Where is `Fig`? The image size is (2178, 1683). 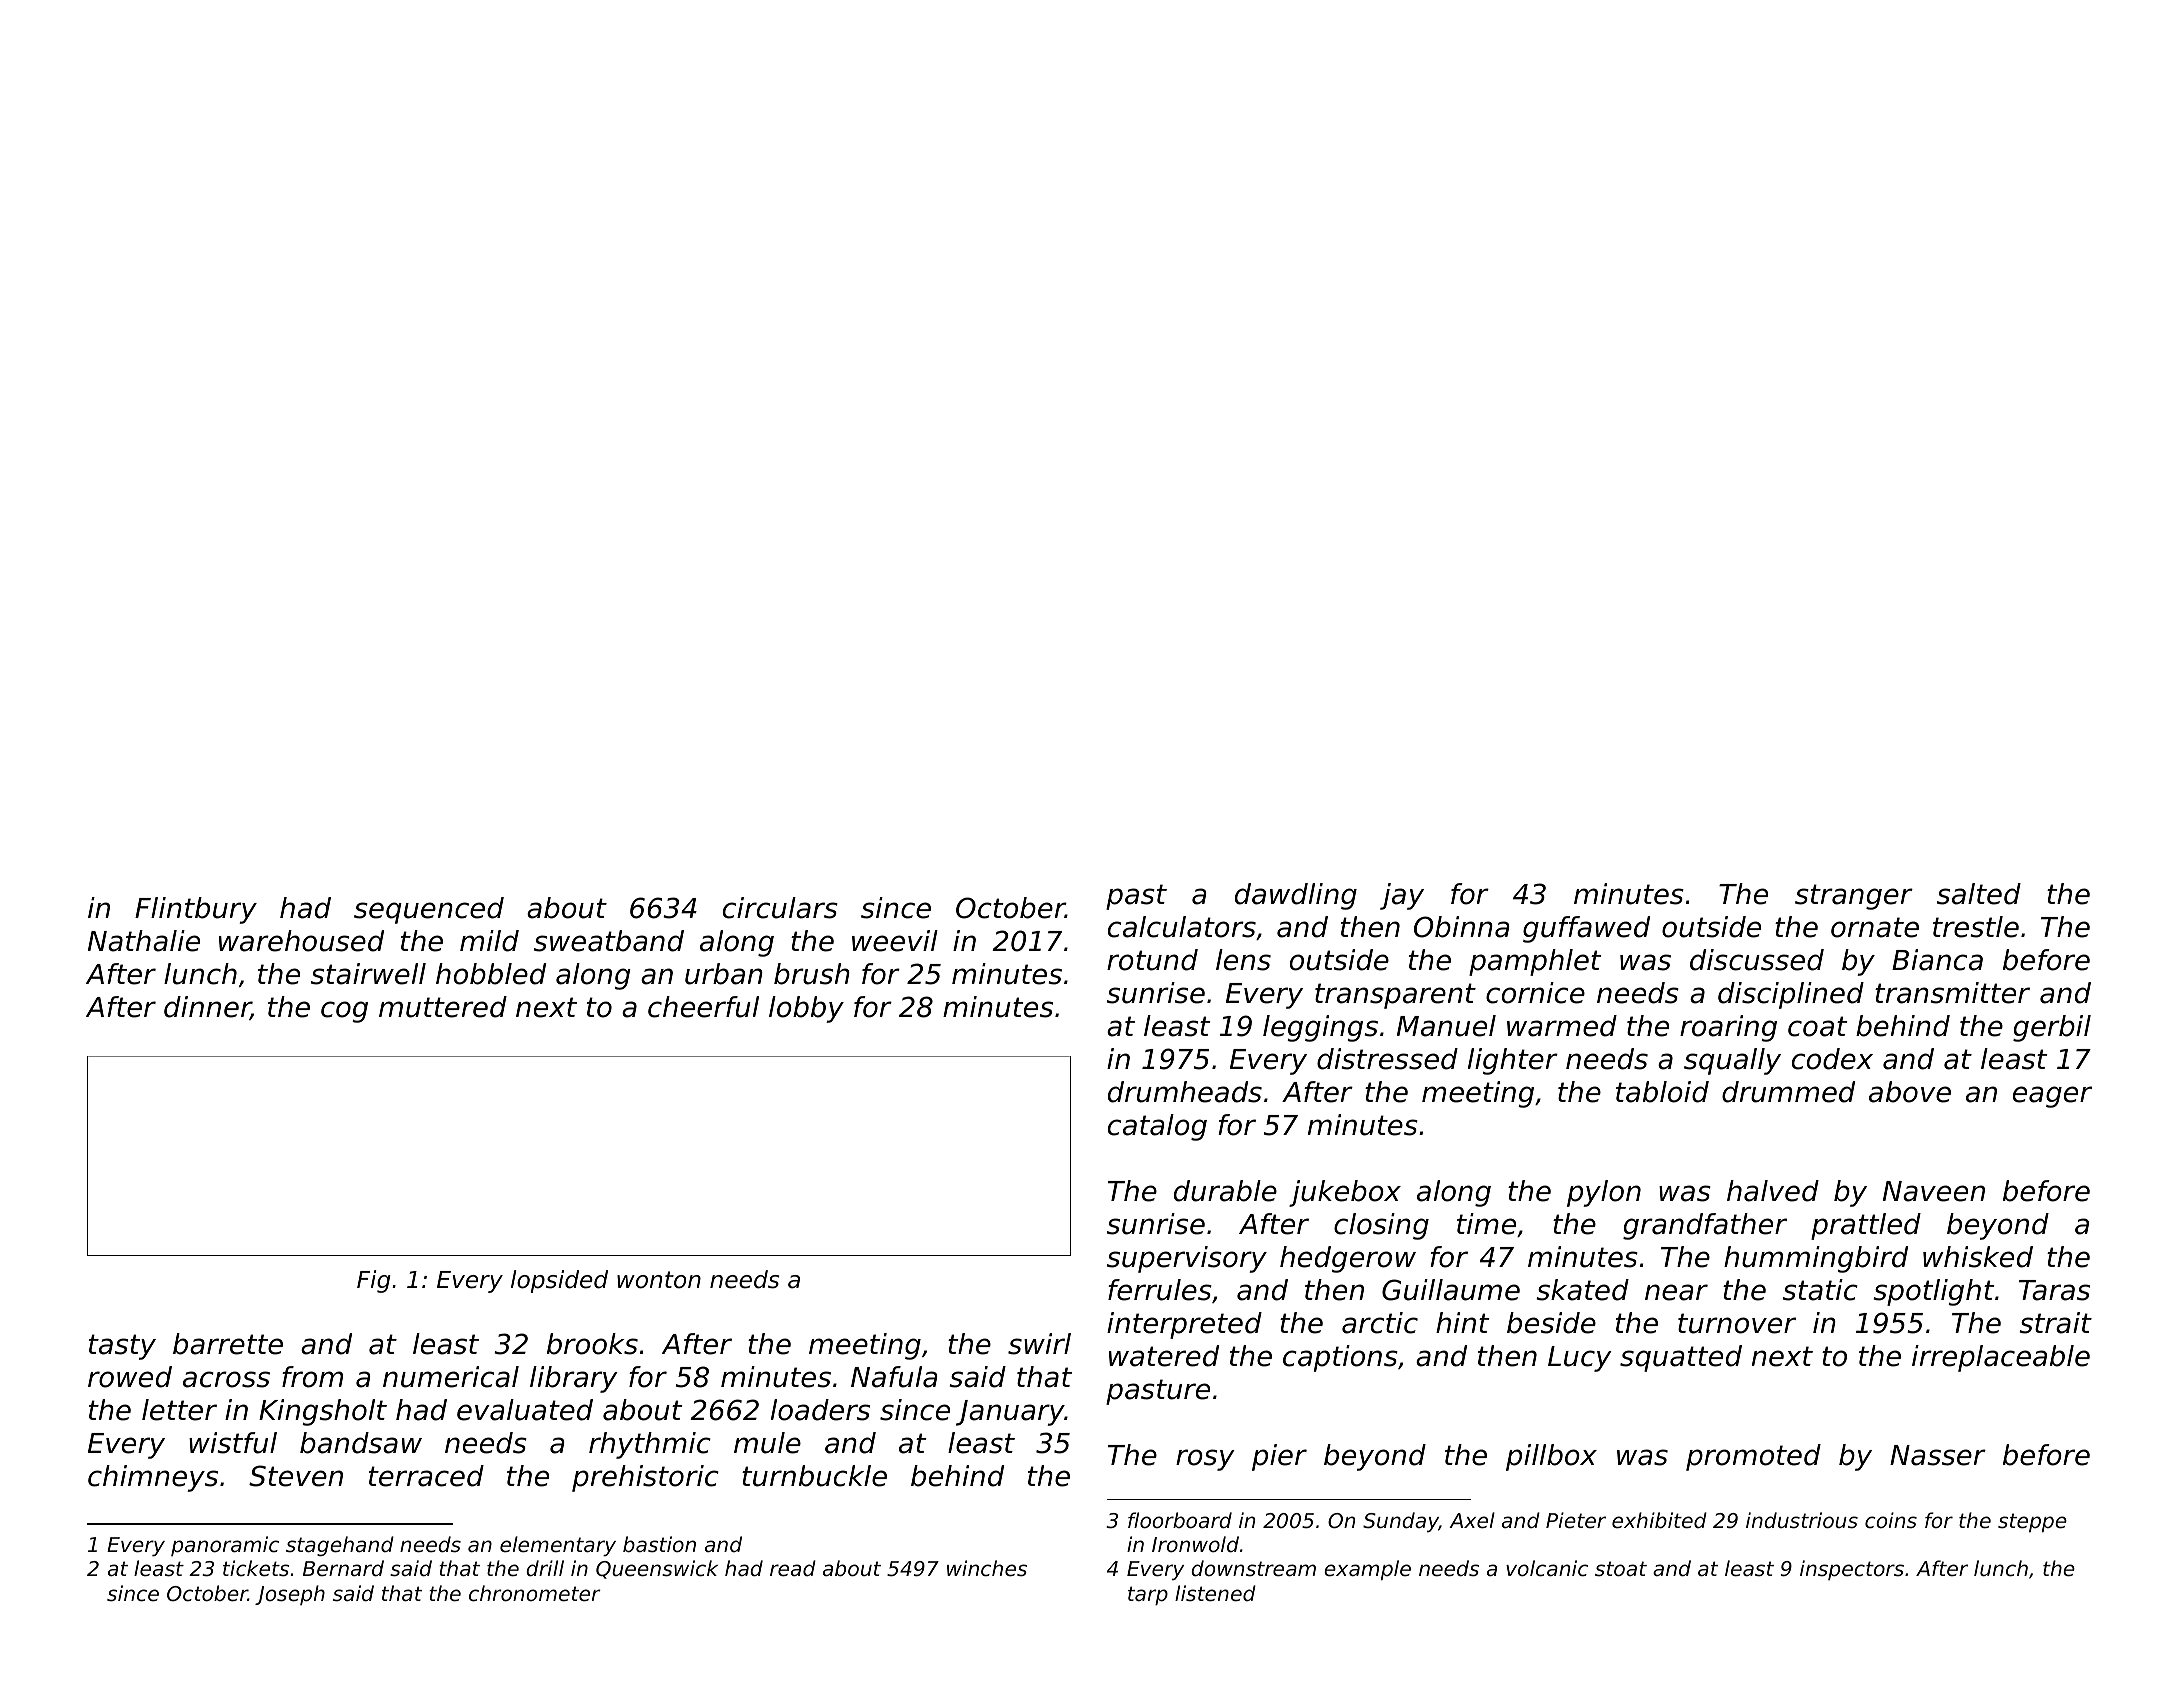
Fig is located at coordinates (374, 1281).
